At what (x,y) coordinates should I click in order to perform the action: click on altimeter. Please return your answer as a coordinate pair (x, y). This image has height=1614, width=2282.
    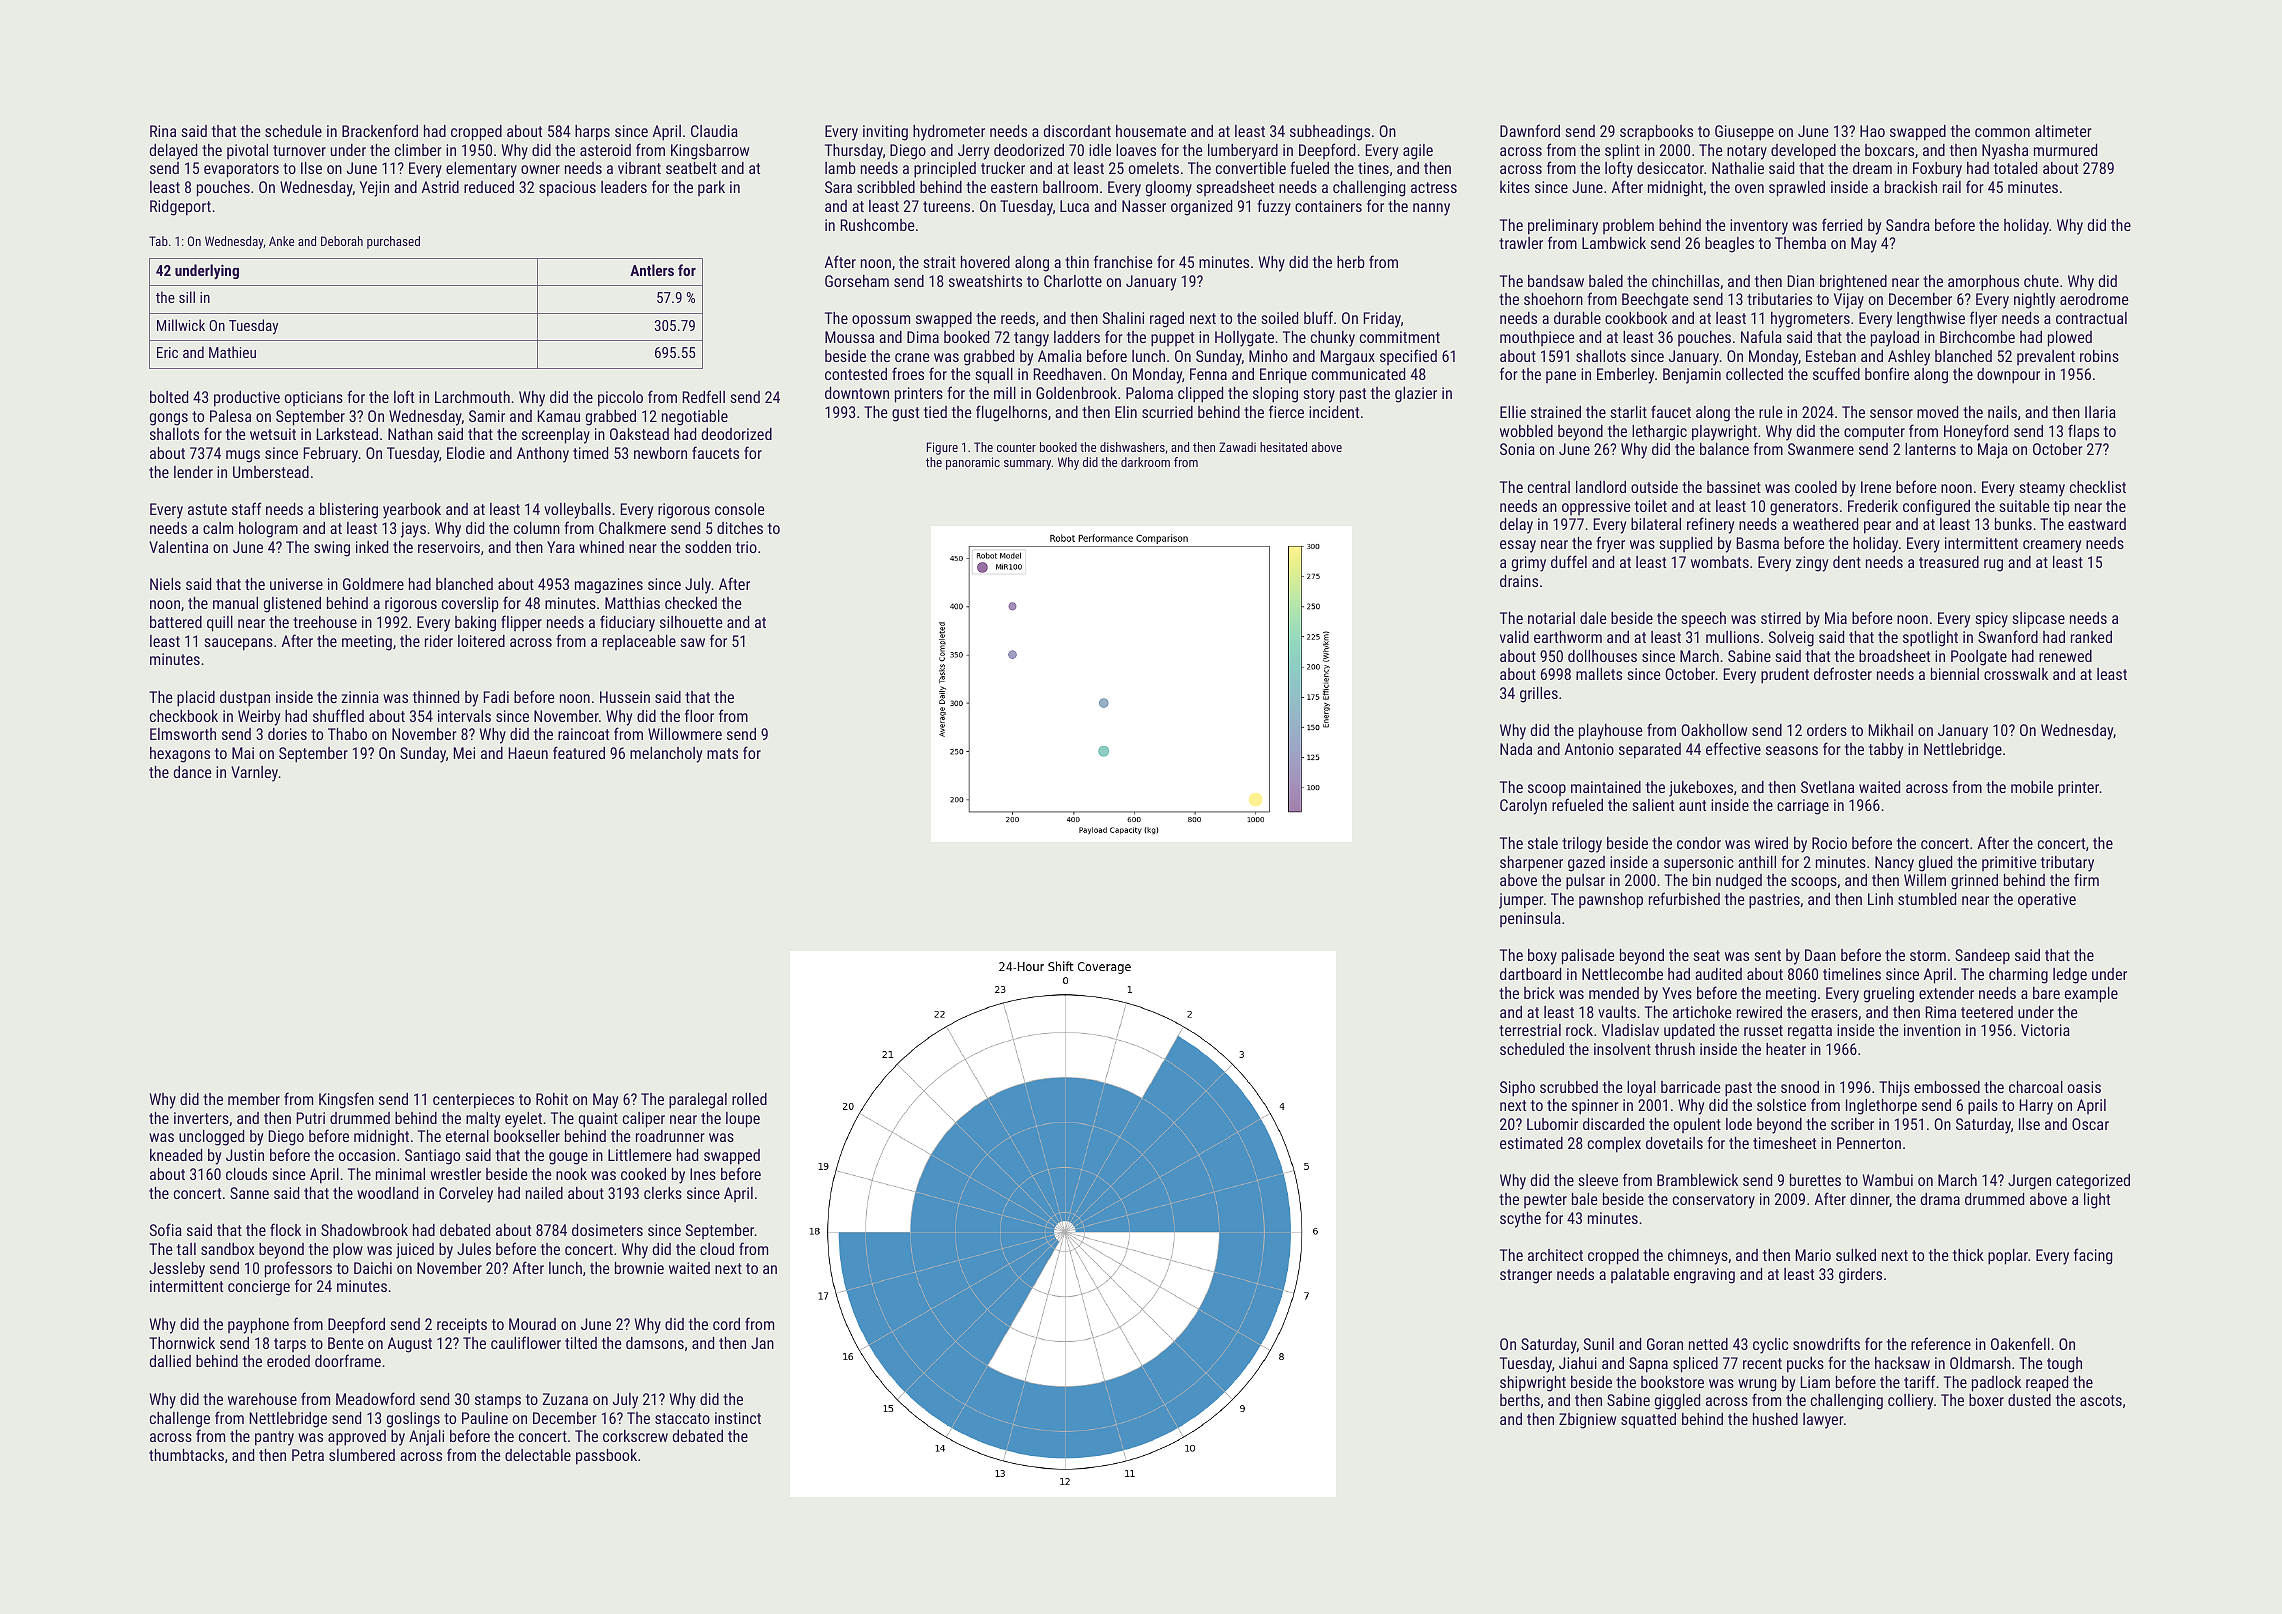
    Looking at the image, I should click on (2063, 131).
